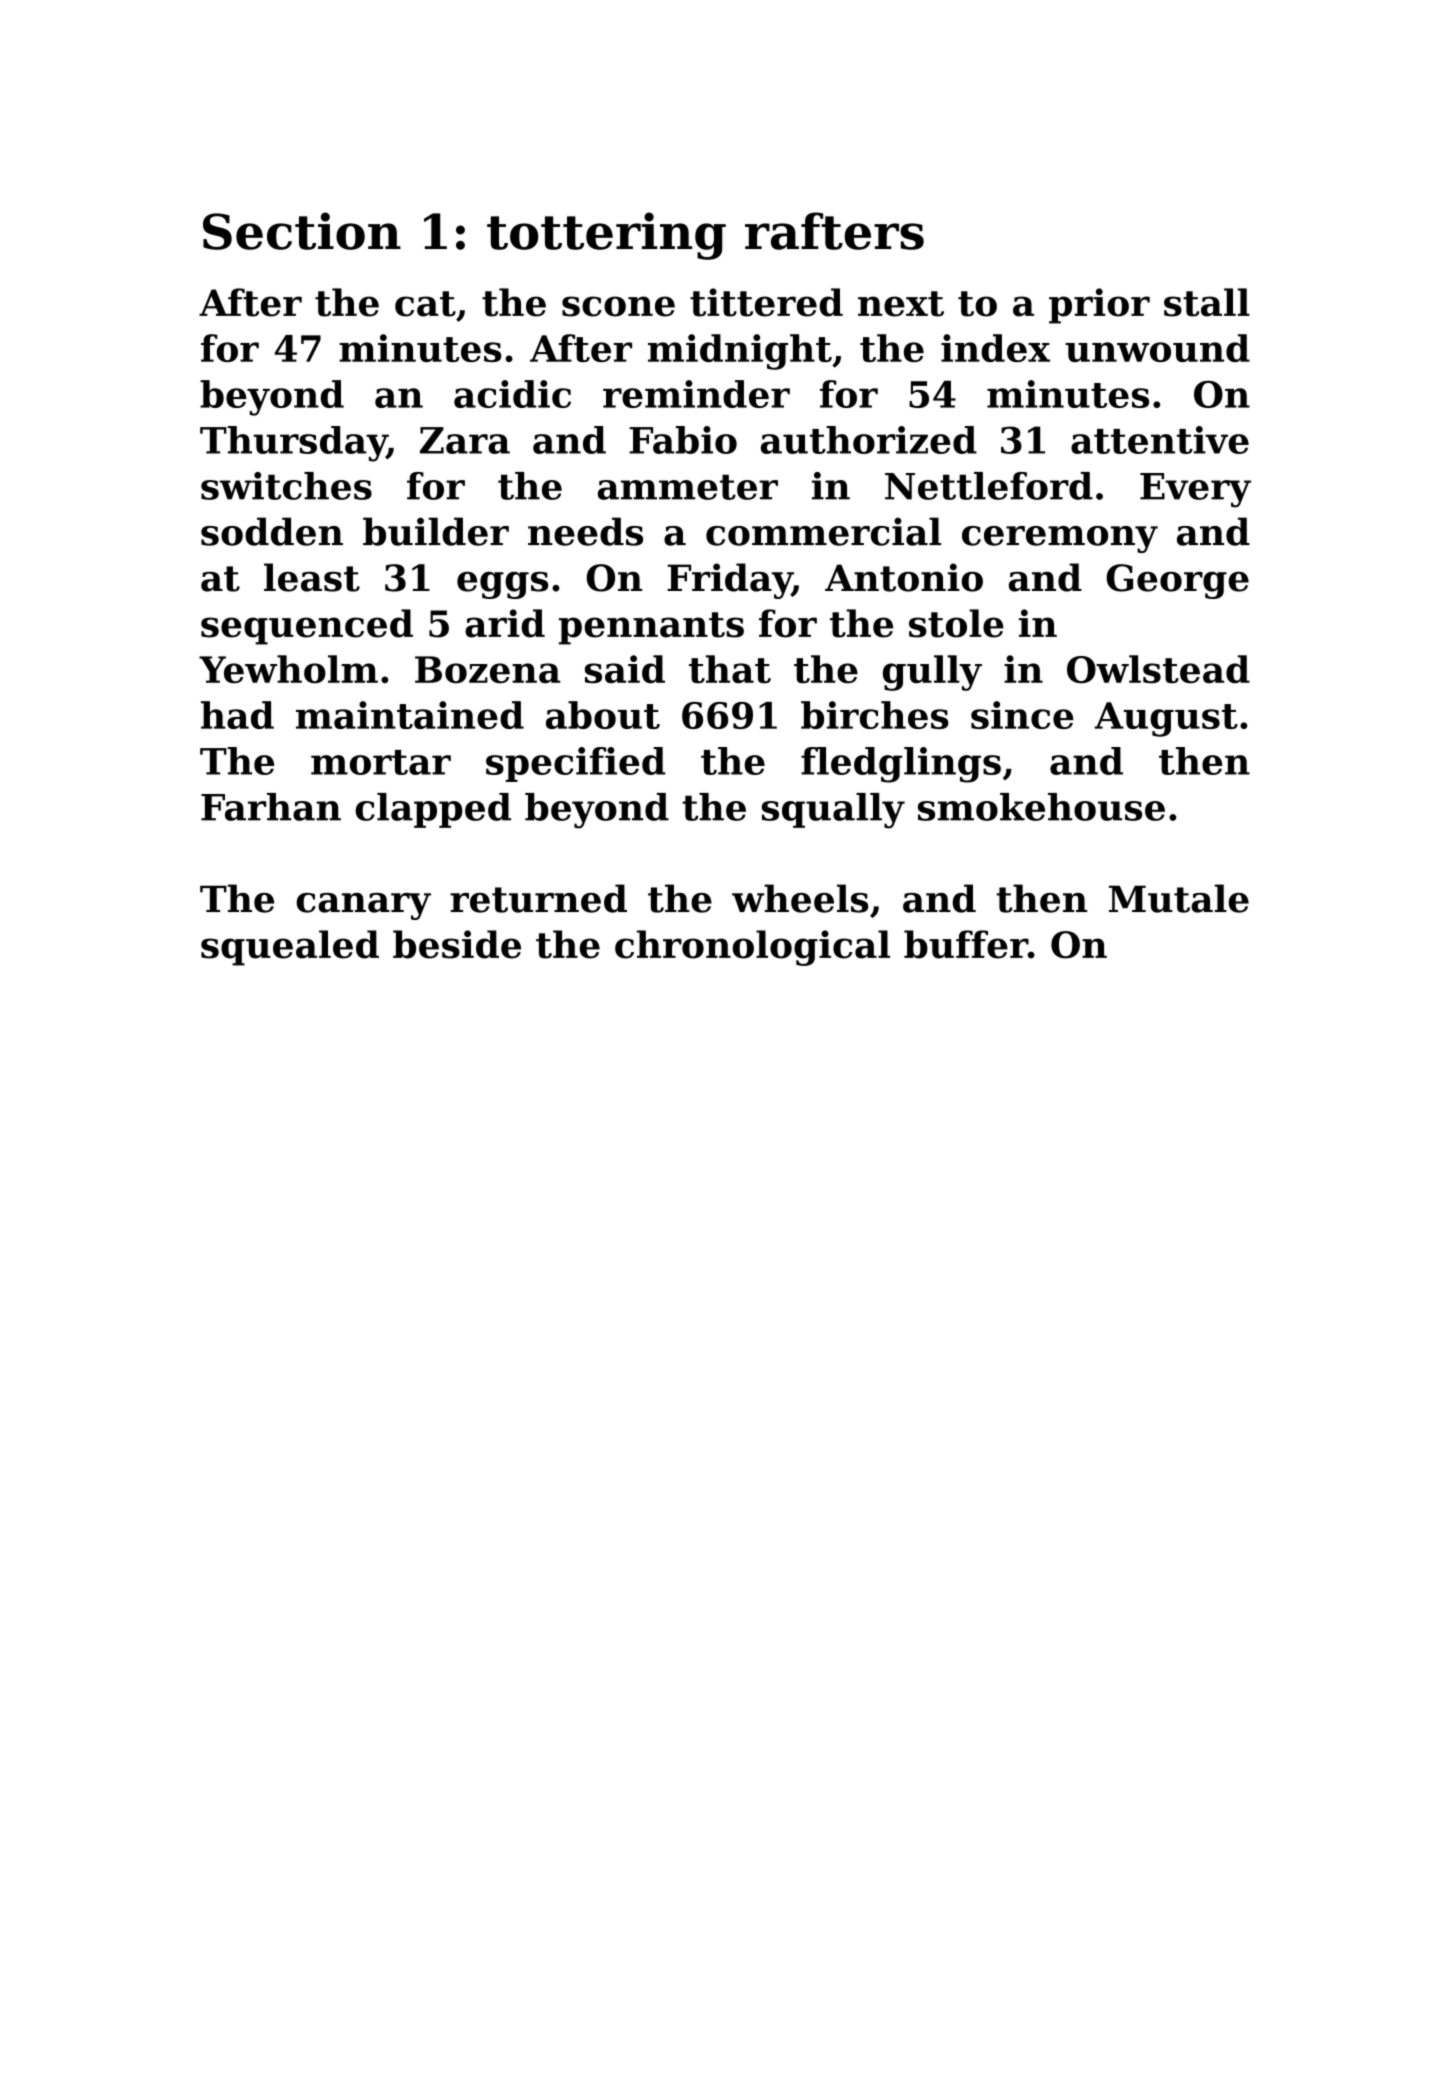 The width and height of the screenshot is (1450, 2100). Describe the element at coordinates (576, 764) in the screenshot. I see `specified` at that location.
